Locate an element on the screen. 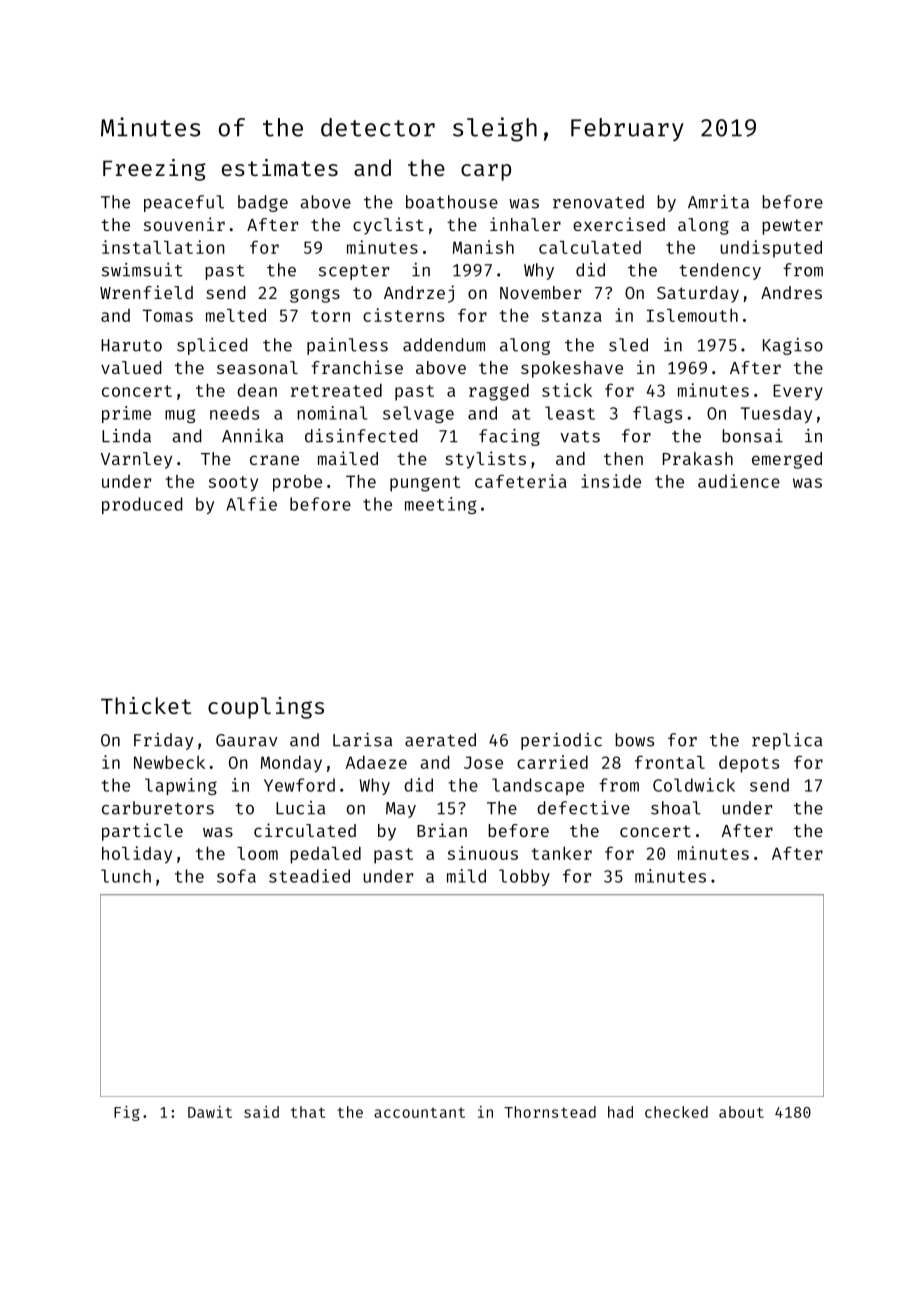 The width and height of the screenshot is (924, 1308). accountant is located at coordinates (419, 1112).
